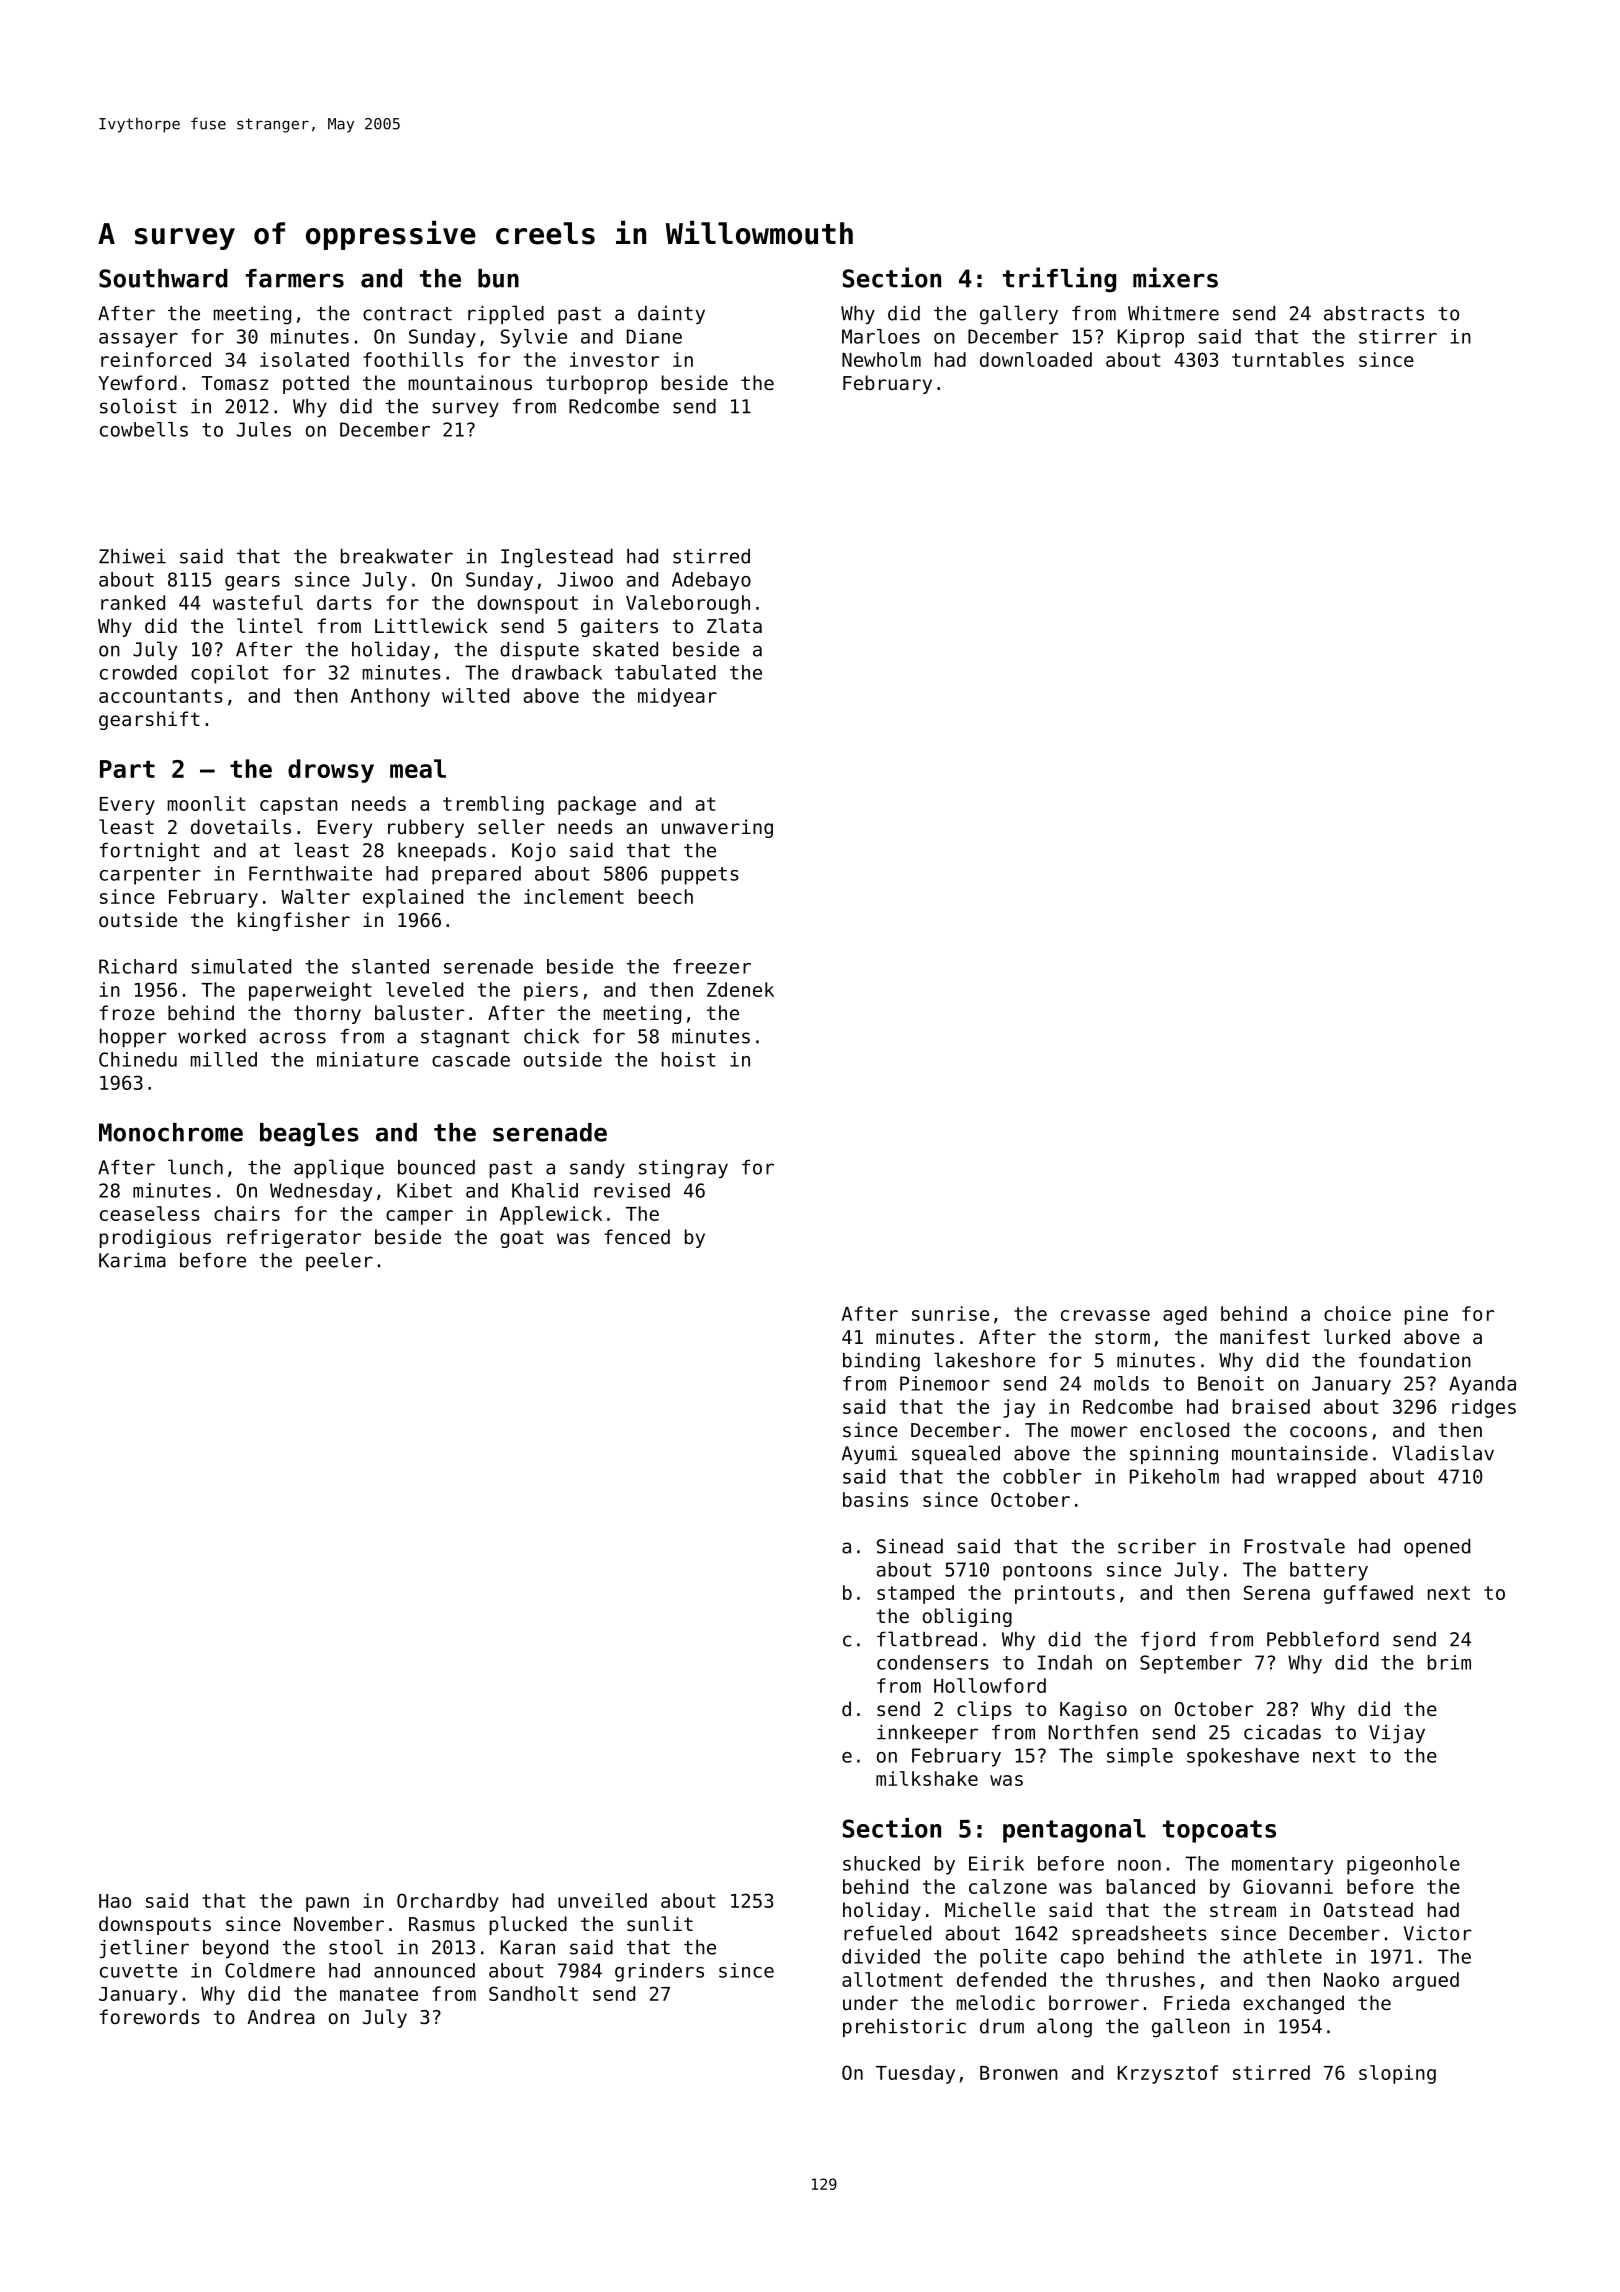  What do you see at coordinates (711, 581) in the screenshot?
I see `Adebayo` at bounding box center [711, 581].
